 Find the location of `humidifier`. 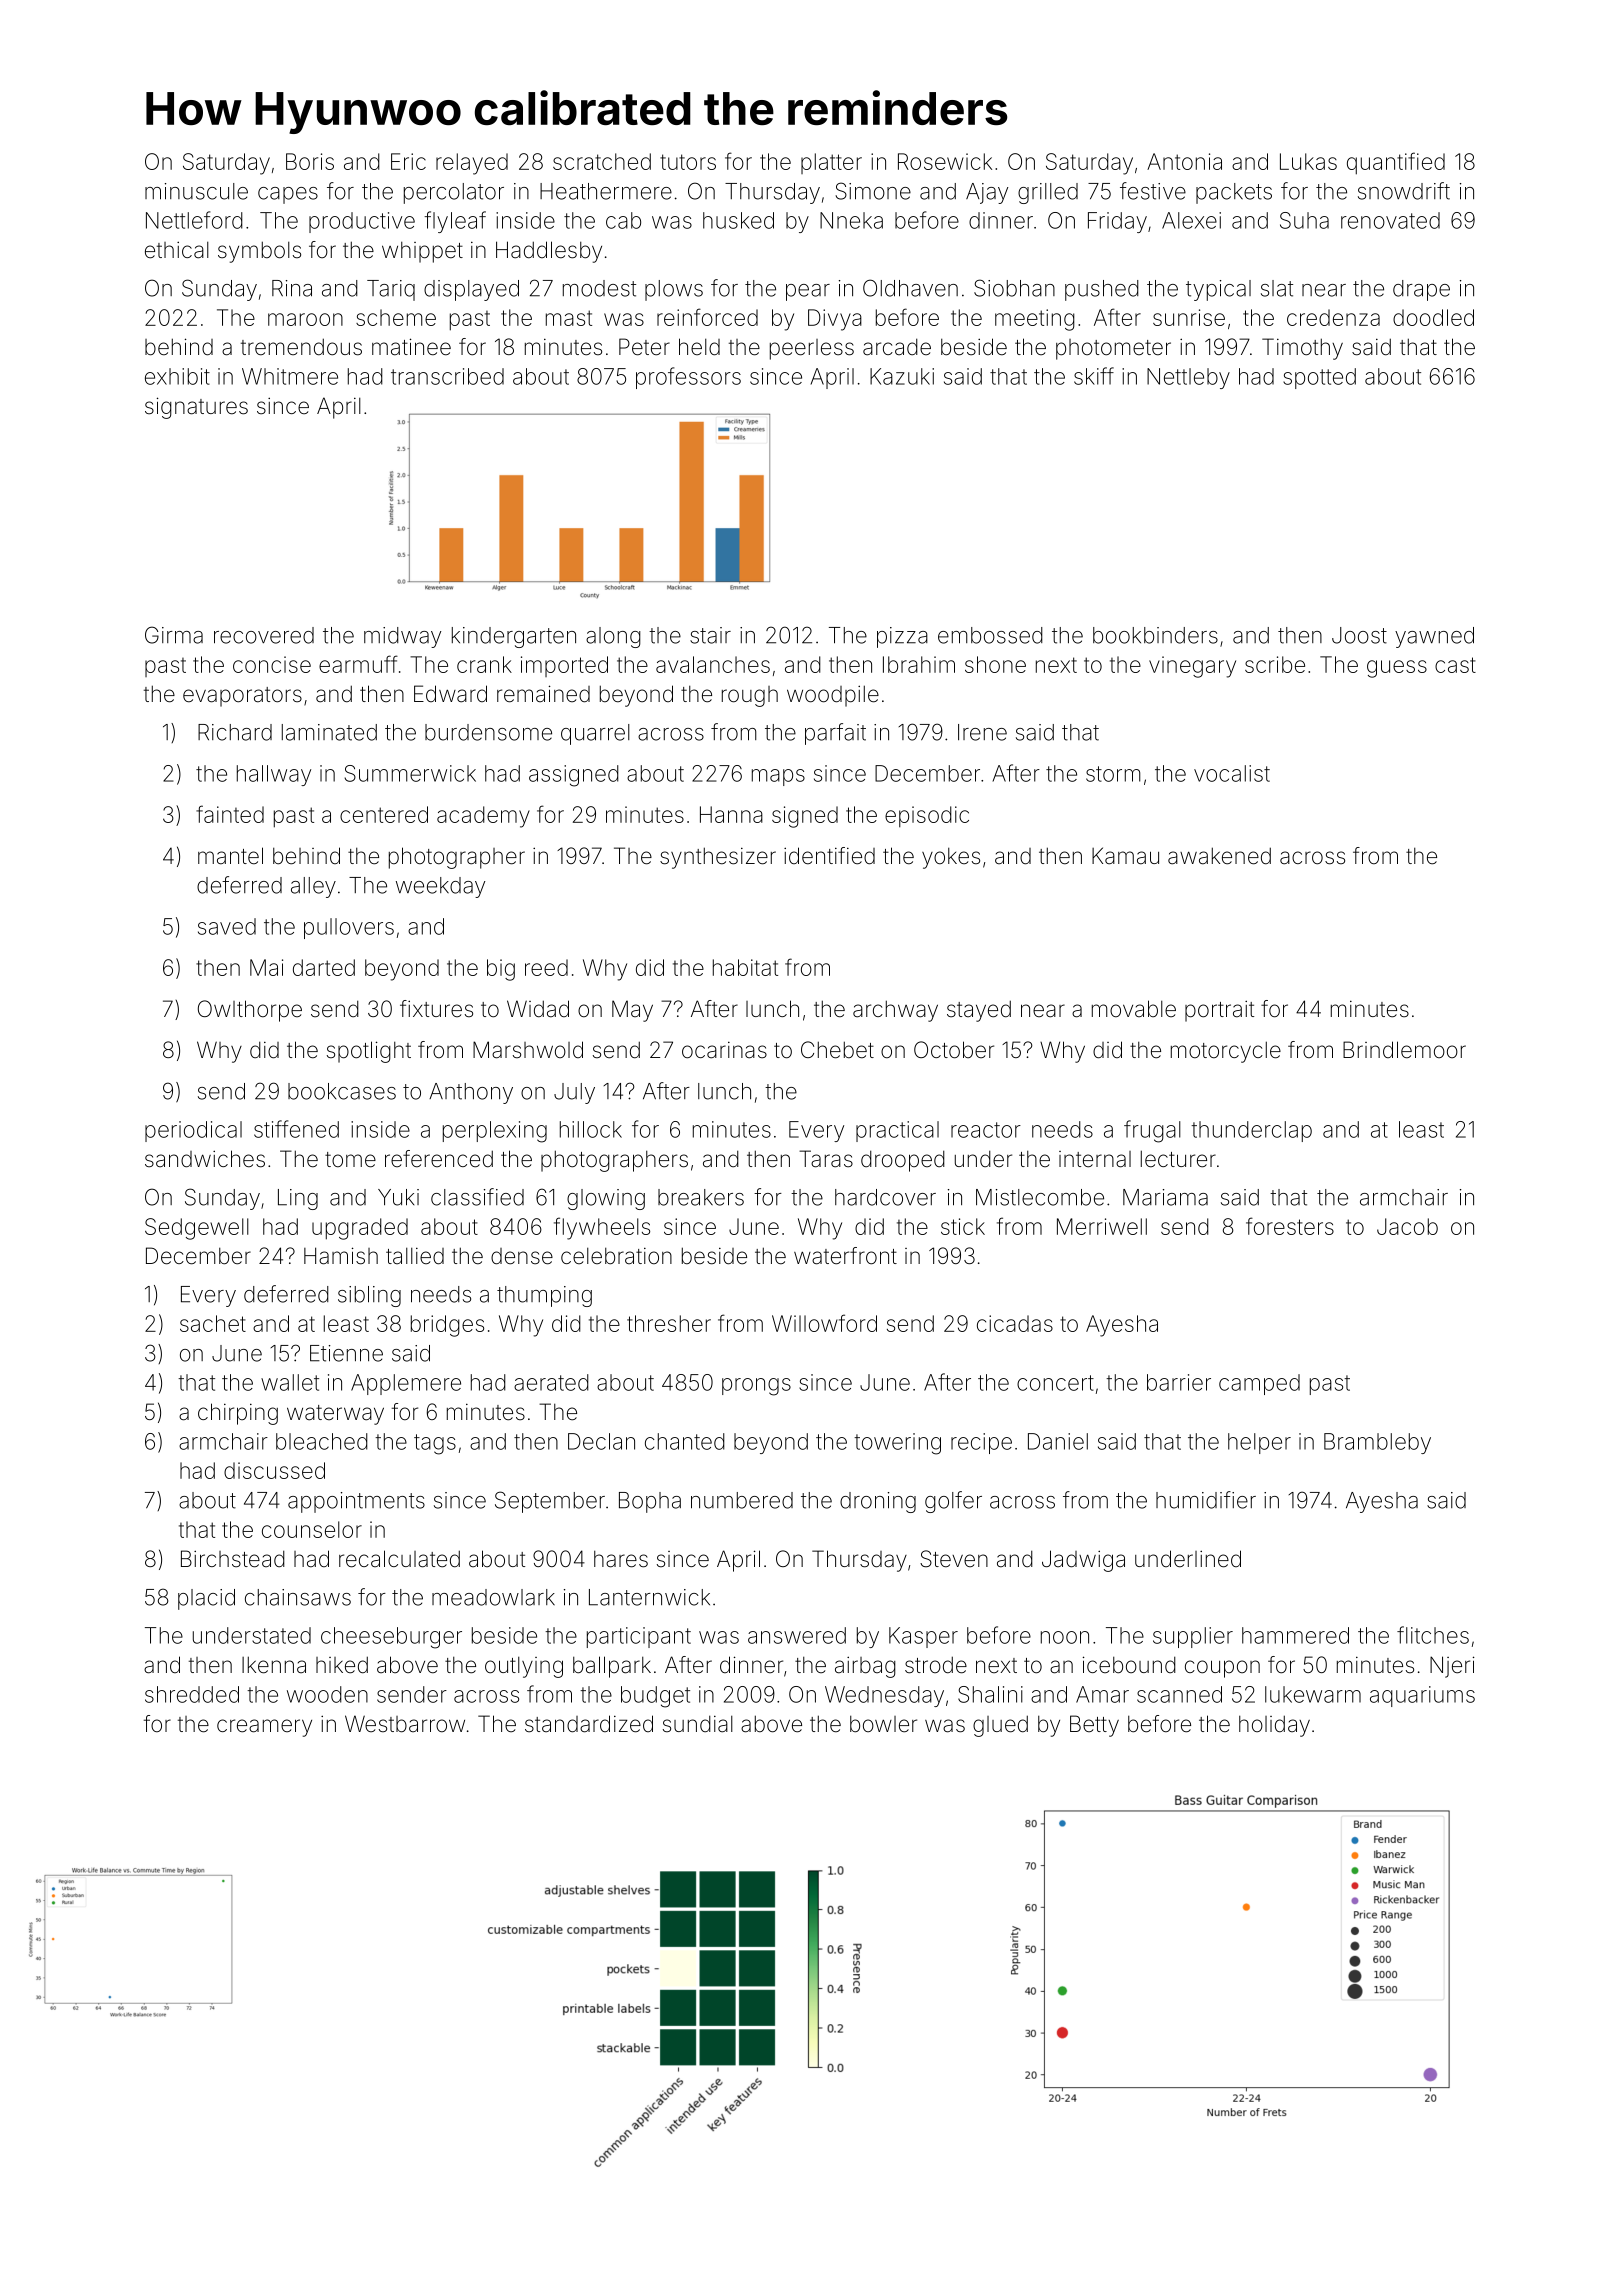

humidifier is located at coordinates (1206, 1500).
